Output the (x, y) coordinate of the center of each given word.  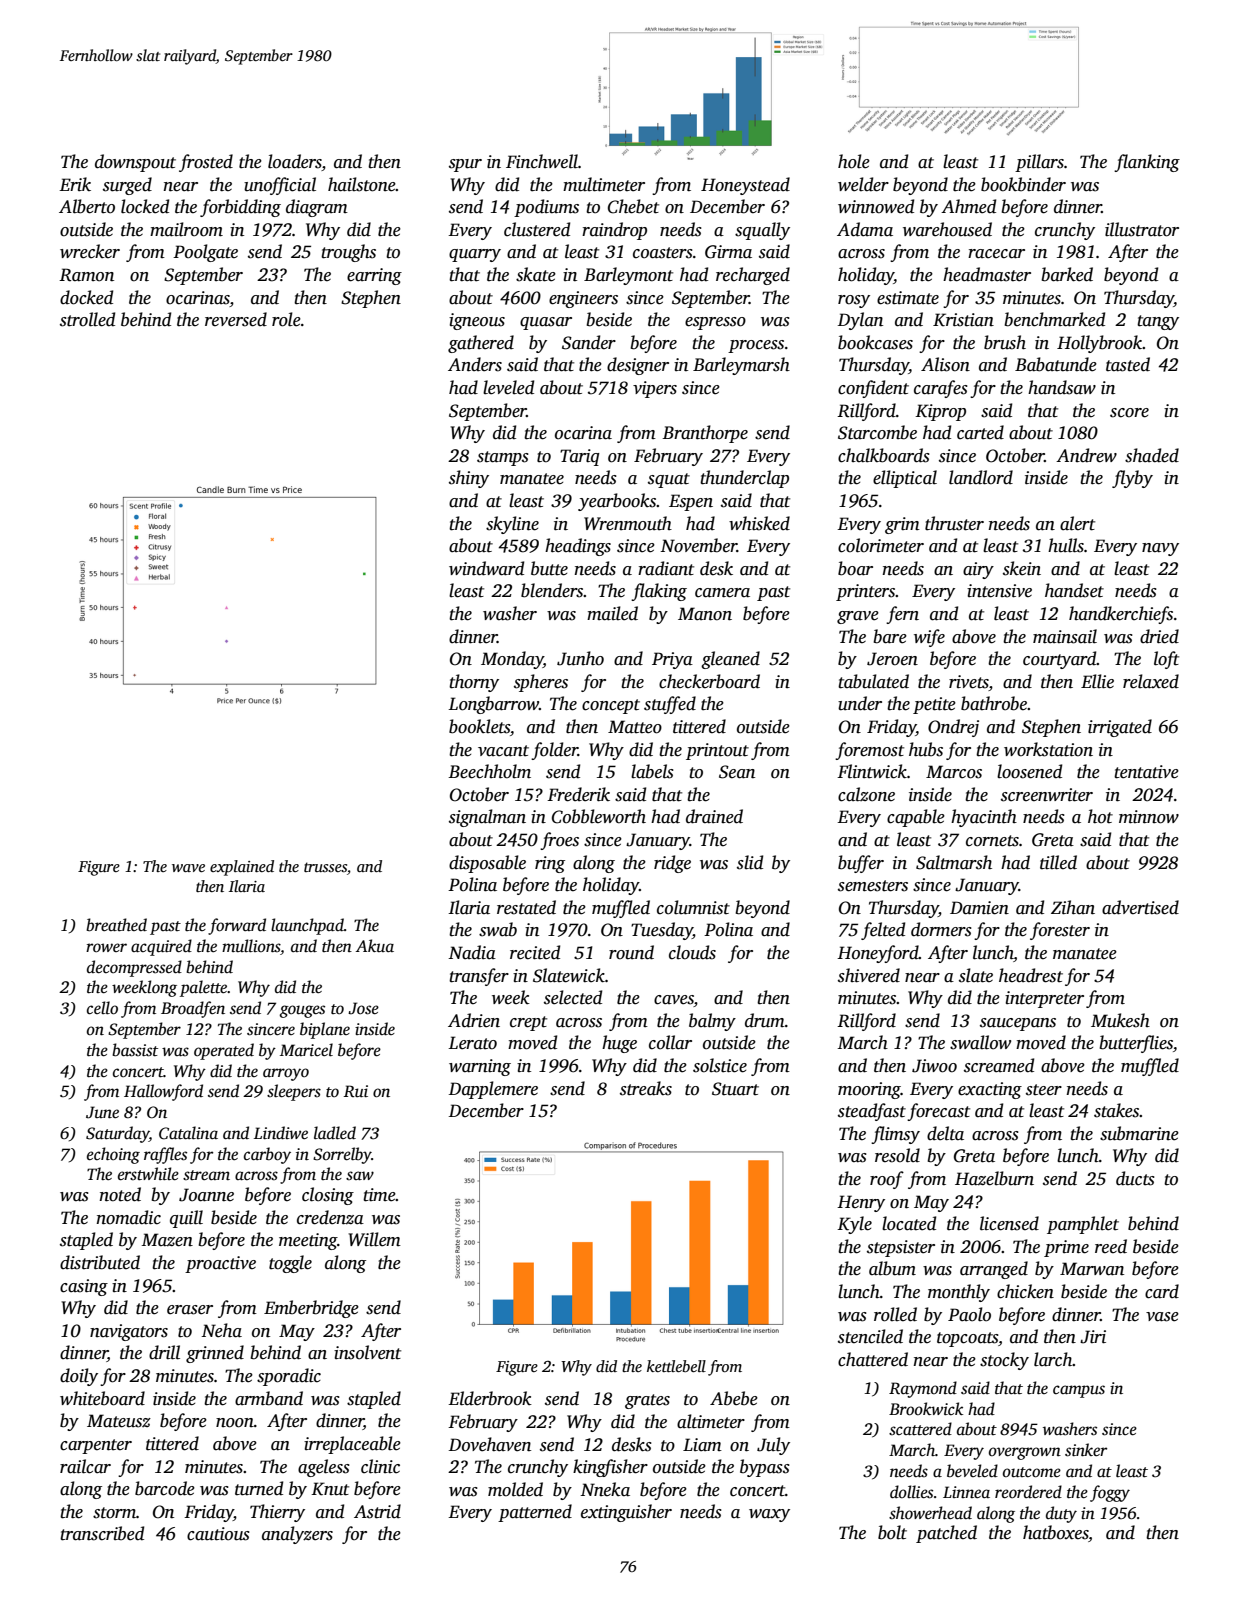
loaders (295, 162)
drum (765, 1020)
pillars (1039, 163)
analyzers (297, 1535)
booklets (479, 726)
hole (854, 161)
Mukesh (1120, 1020)
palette (203, 988)
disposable (487, 864)
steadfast (872, 1112)
